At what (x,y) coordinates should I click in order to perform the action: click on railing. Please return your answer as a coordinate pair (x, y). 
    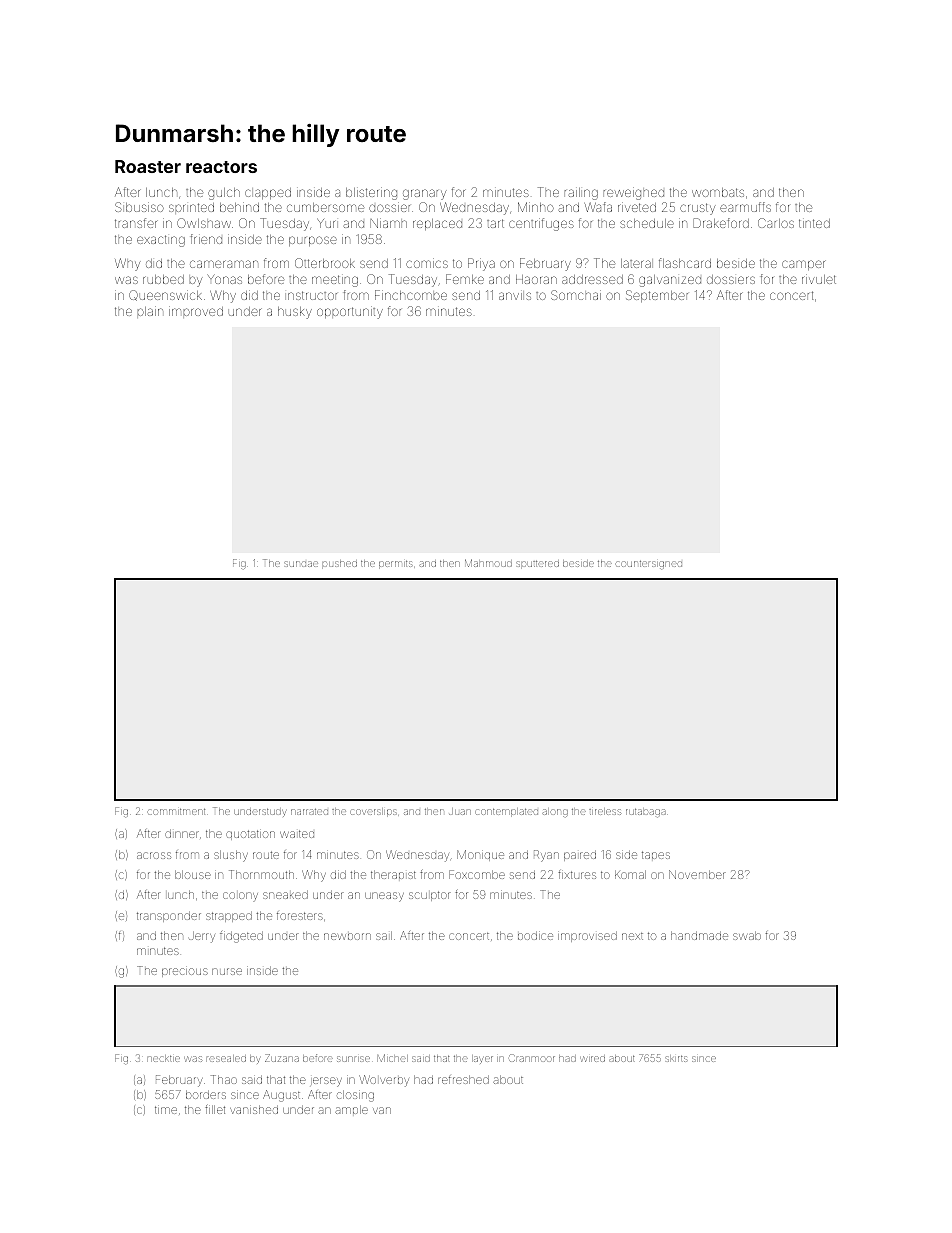
    Looking at the image, I should click on (581, 194).
